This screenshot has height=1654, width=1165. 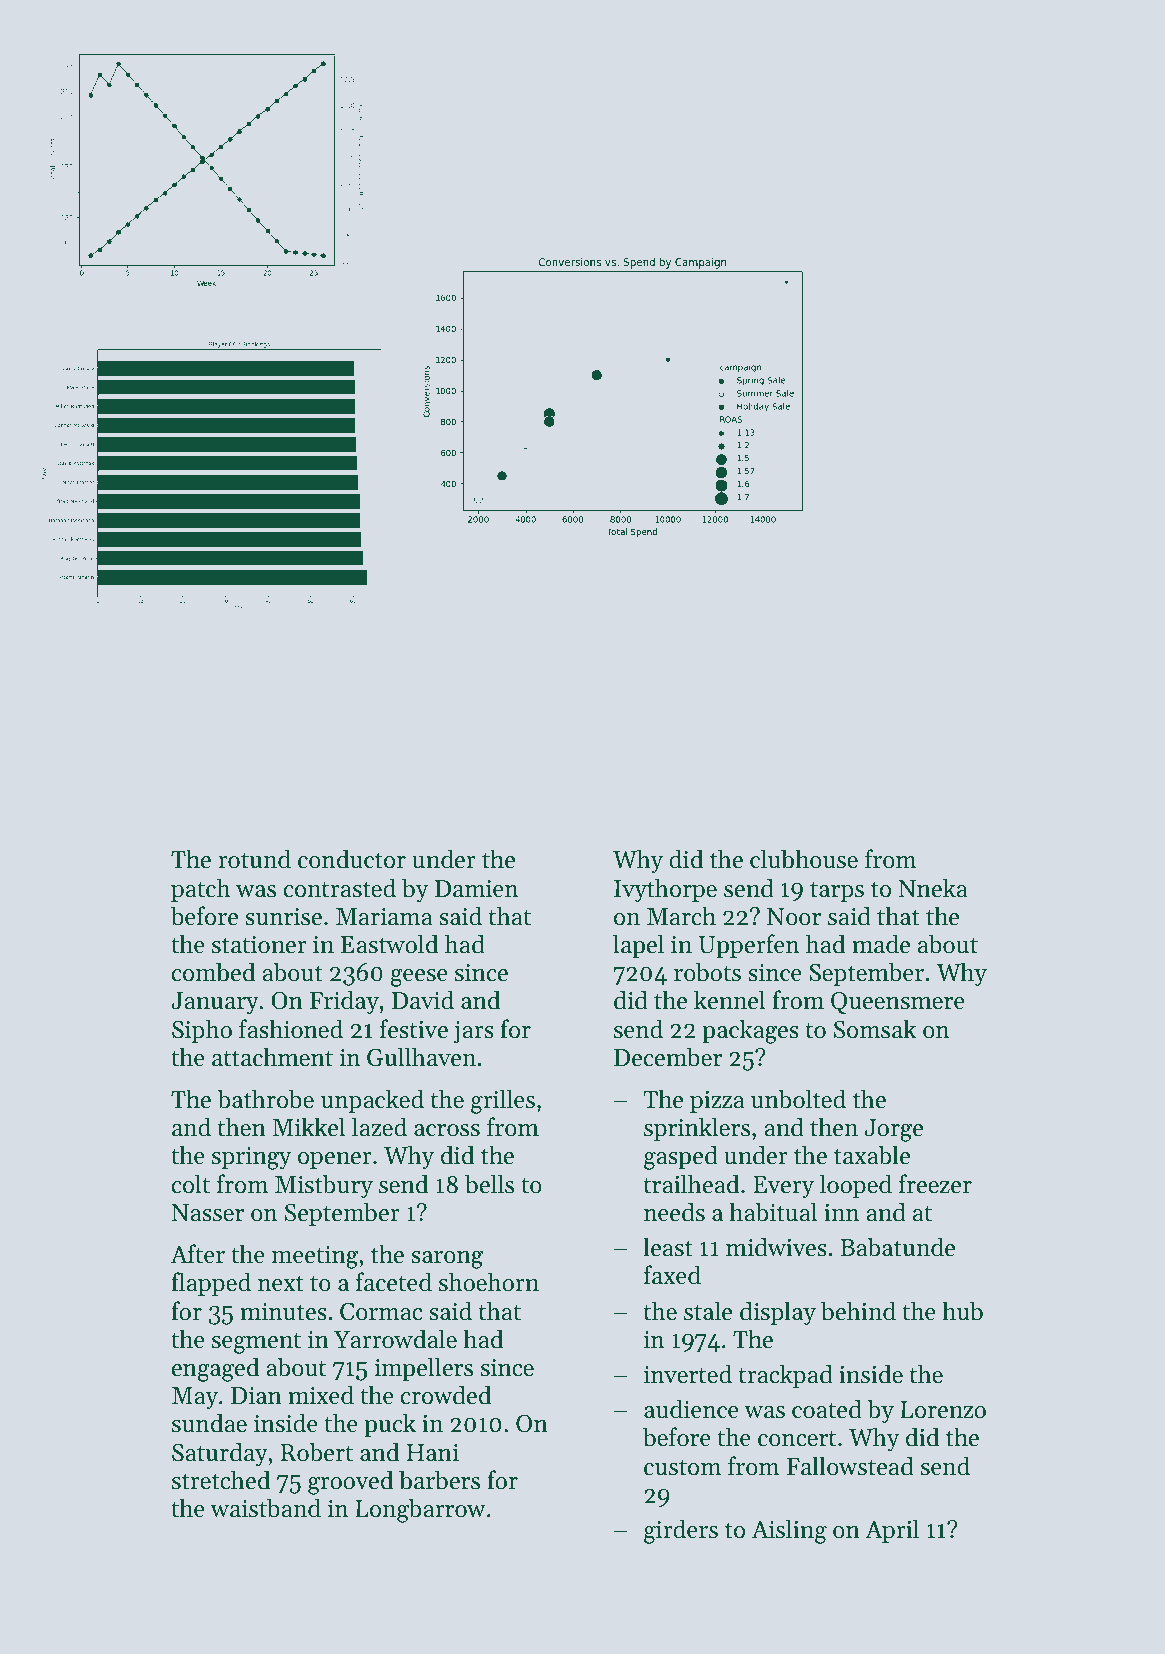 What do you see at coordinates (789, 1531) in the screenshot?
I see `Aisling` at bounding box center [789, 1531].
